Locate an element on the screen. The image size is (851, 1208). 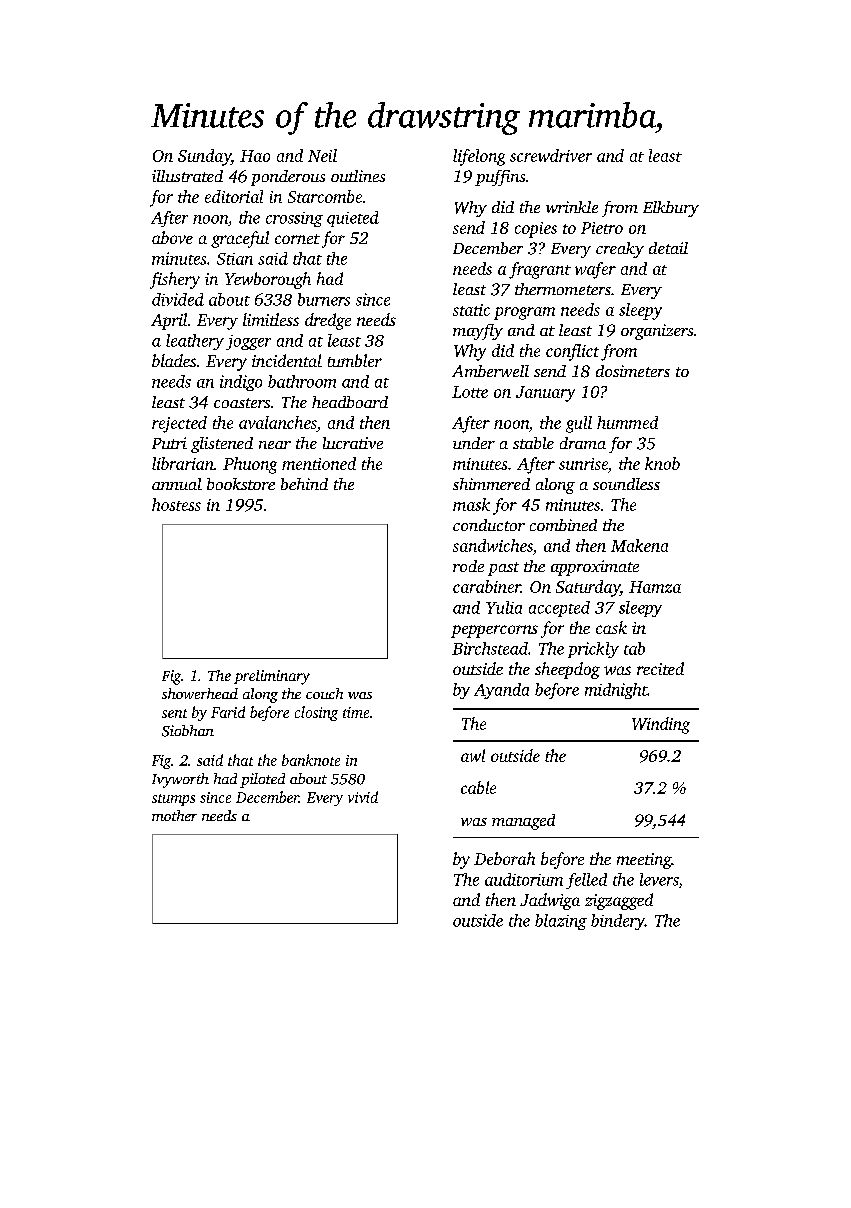
burners is located at coordinates (324, 299).
